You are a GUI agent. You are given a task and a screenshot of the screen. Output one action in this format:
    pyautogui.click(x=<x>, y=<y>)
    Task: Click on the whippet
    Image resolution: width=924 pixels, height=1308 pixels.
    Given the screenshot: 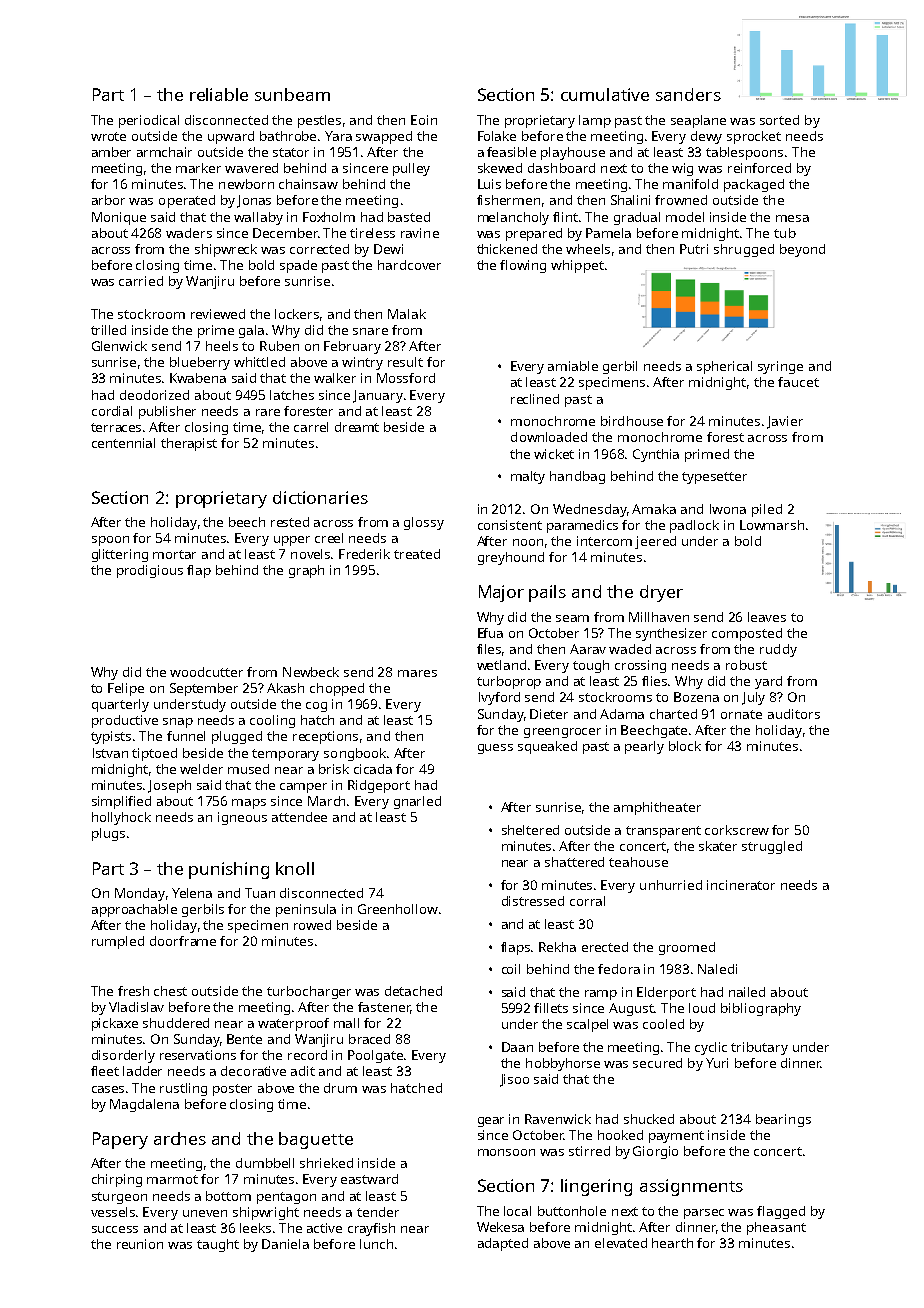 What is the action you would take?
    pyautogui.click(x=577, y=266)
